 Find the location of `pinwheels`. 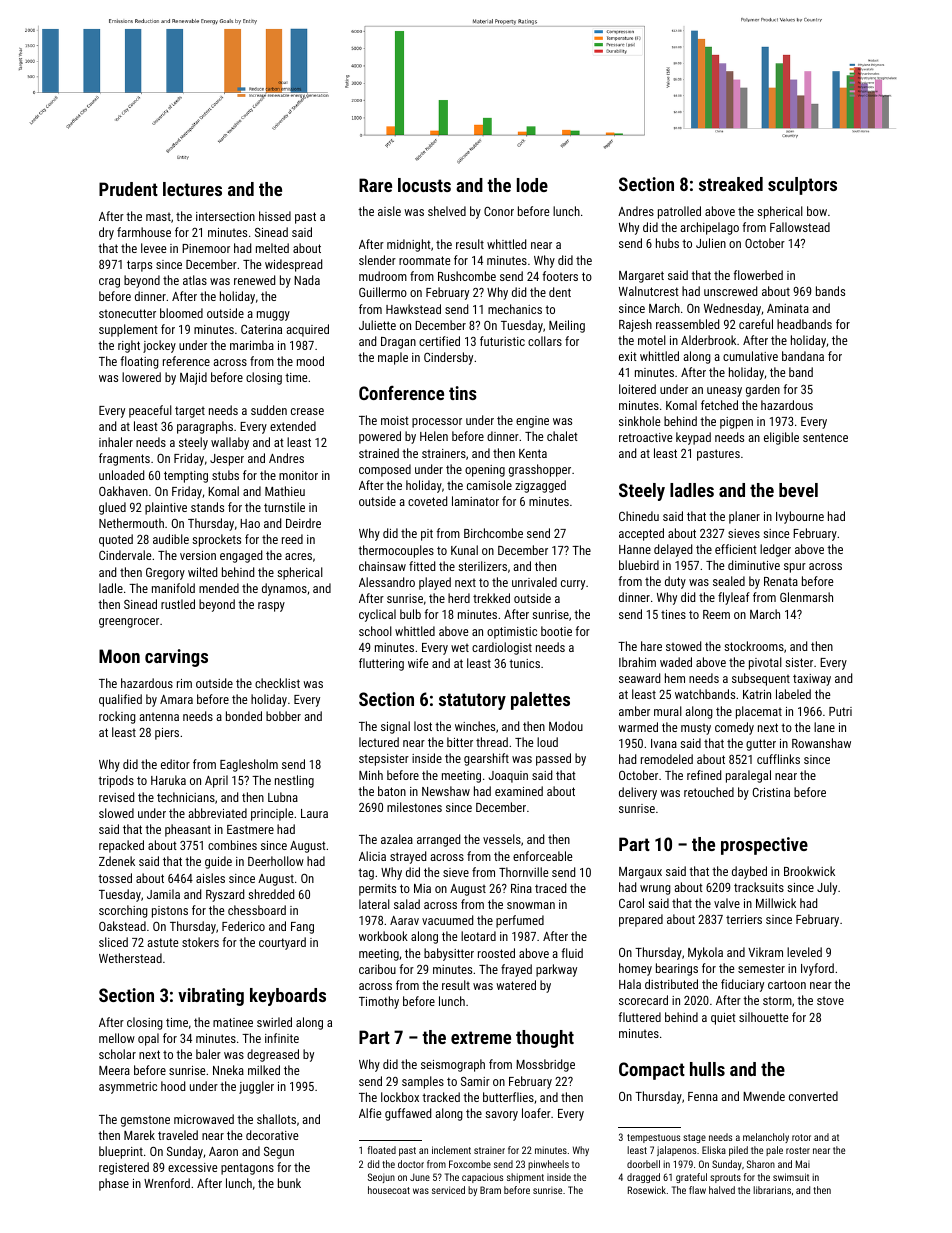

pinwheels is located at coordinates (548, 1165).
